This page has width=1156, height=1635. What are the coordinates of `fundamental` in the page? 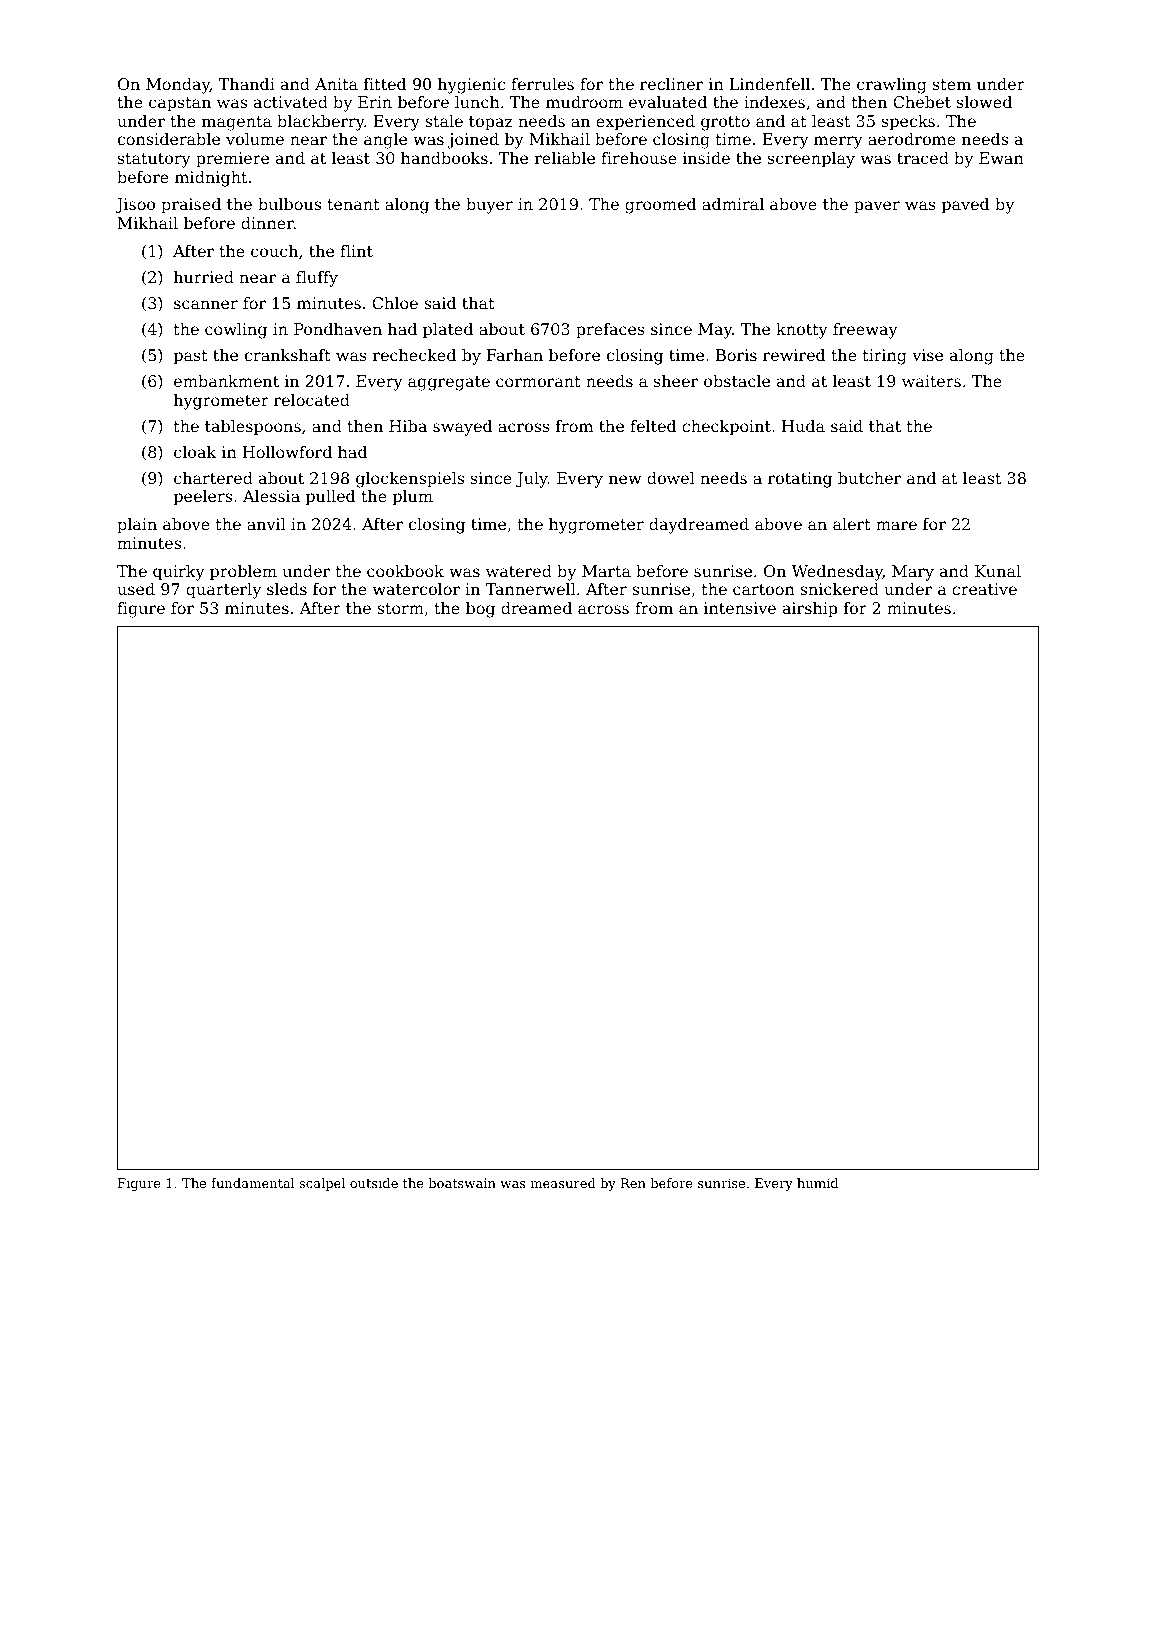 It's located at (253, 1183).
